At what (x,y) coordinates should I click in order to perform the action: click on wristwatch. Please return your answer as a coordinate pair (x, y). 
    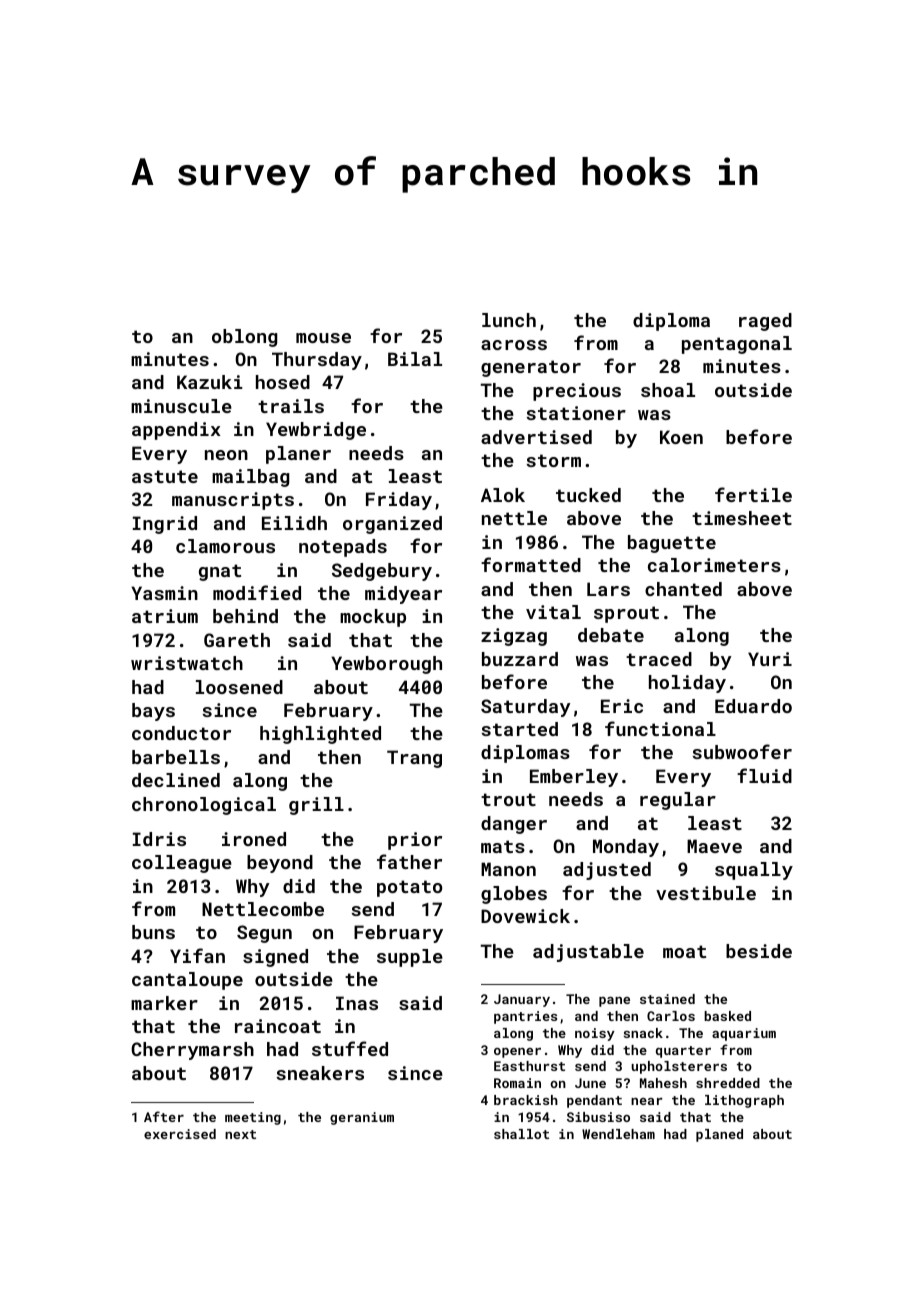
    Looking at the image, I should click on (187, 663).
